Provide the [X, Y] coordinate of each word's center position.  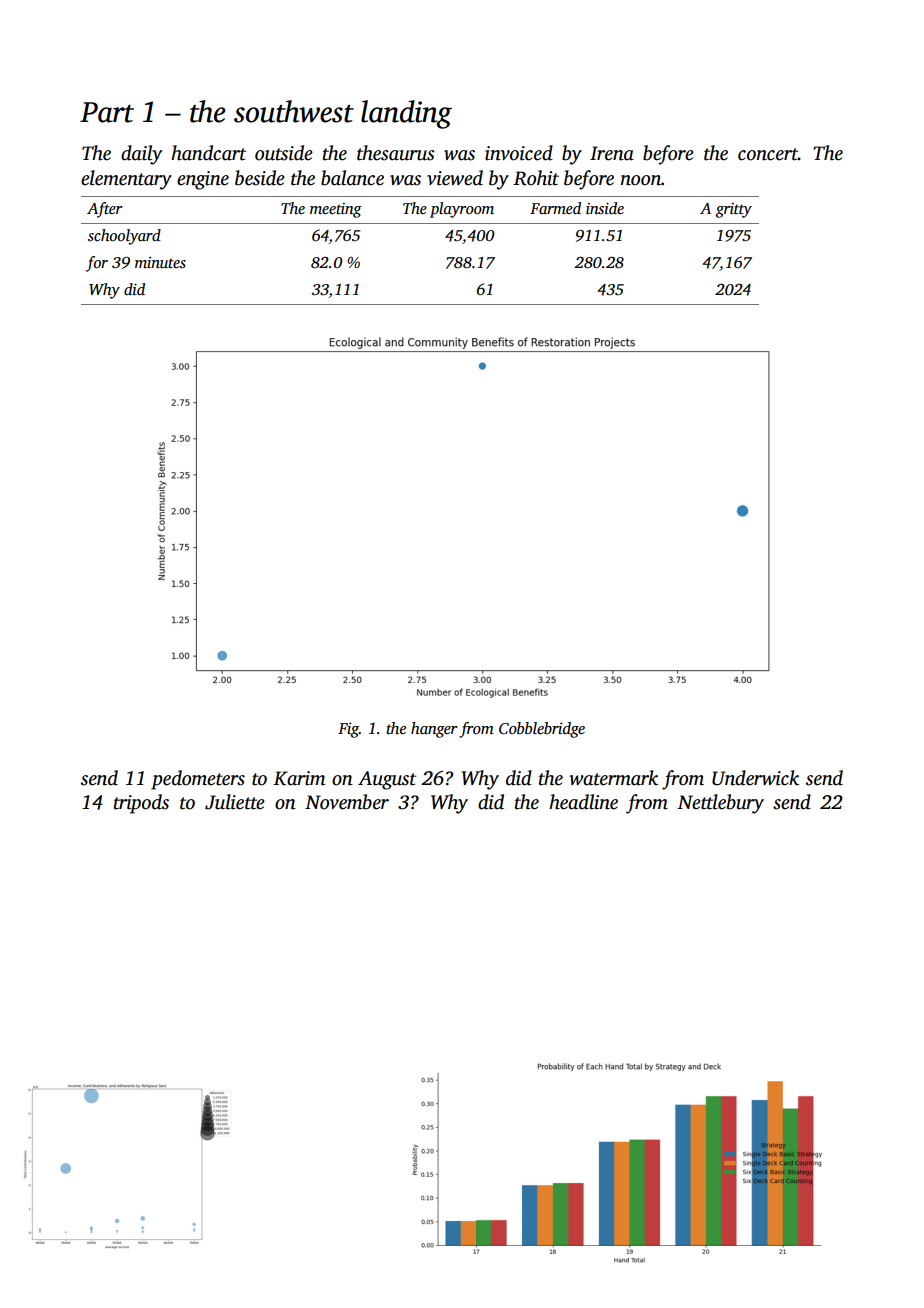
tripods [141, 804]
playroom [462, 210]
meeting [336, 210]
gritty [734, 210]
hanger [434, 730]
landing [406, 114]
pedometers [198, 780]
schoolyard [124, 237]
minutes [160, 262]
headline [583, 802]
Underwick [755, 778]
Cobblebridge [542, 730]
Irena [612, 153]
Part [107, 112]
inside [605, 208]
